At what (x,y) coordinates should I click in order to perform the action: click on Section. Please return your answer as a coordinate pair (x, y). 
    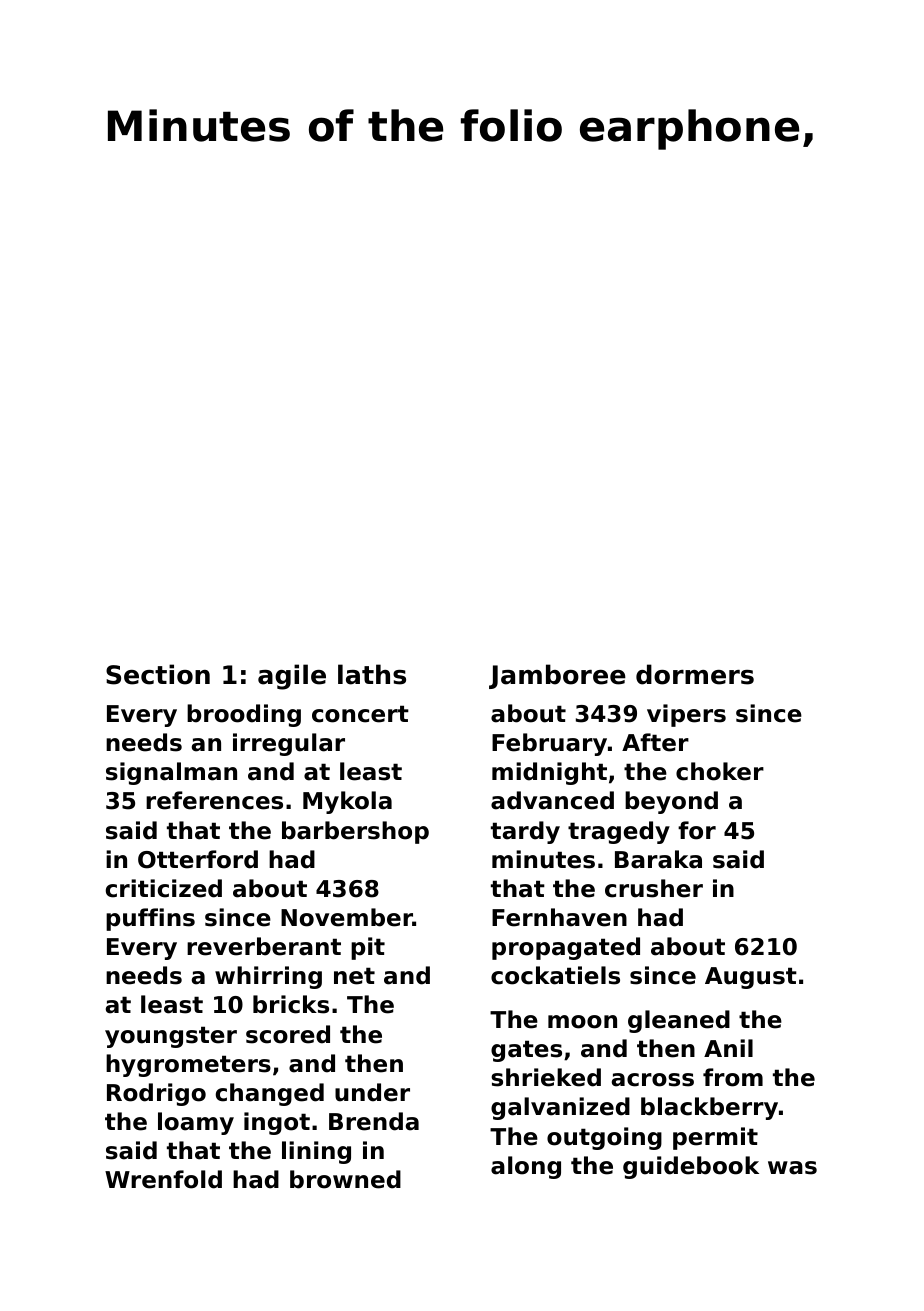
    Looking at the image, I should click on (158, 674).
